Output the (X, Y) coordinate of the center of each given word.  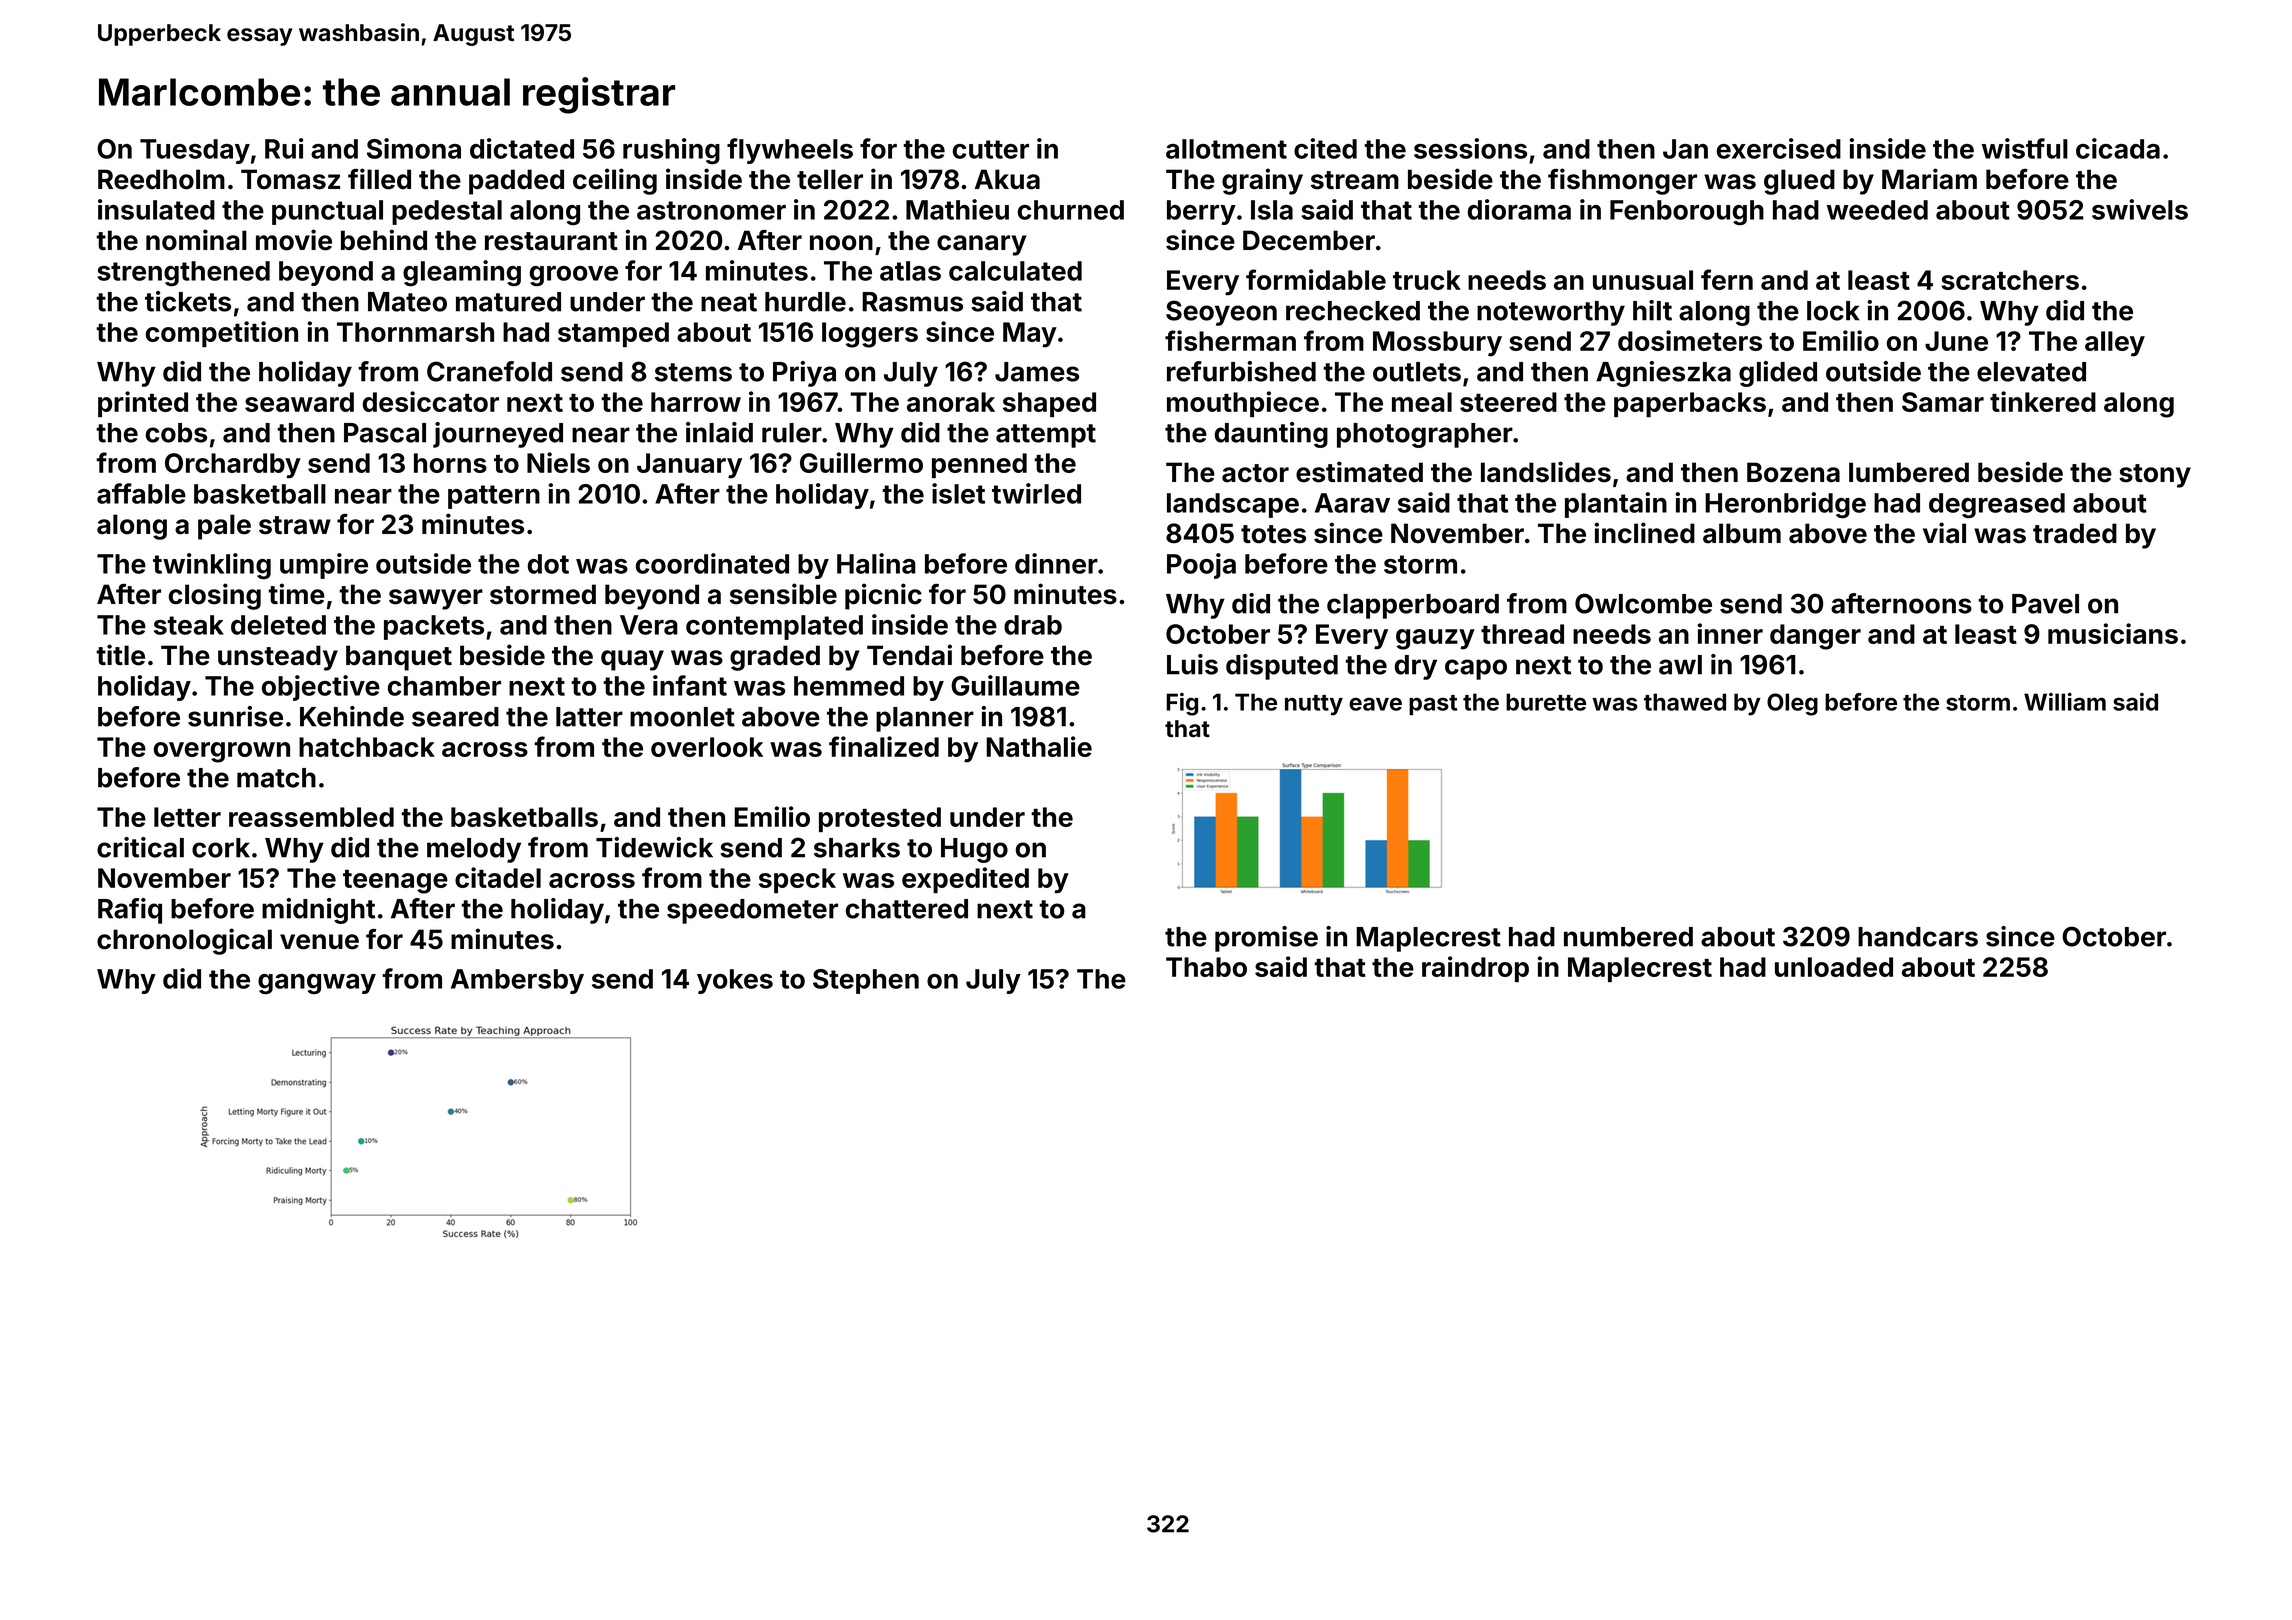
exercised (1779, 148)
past (1433, 705)
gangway (317, 984)
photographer (1425, 435)
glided (1778, 374)
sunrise (235, 716)
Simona (414, 148)
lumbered (1909, 472)
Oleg (1792, 704)
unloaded (1834, 967)
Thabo (1206, 967)
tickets (188, 301)
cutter (991, 149)
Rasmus (912, 302)
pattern (494, 497)
